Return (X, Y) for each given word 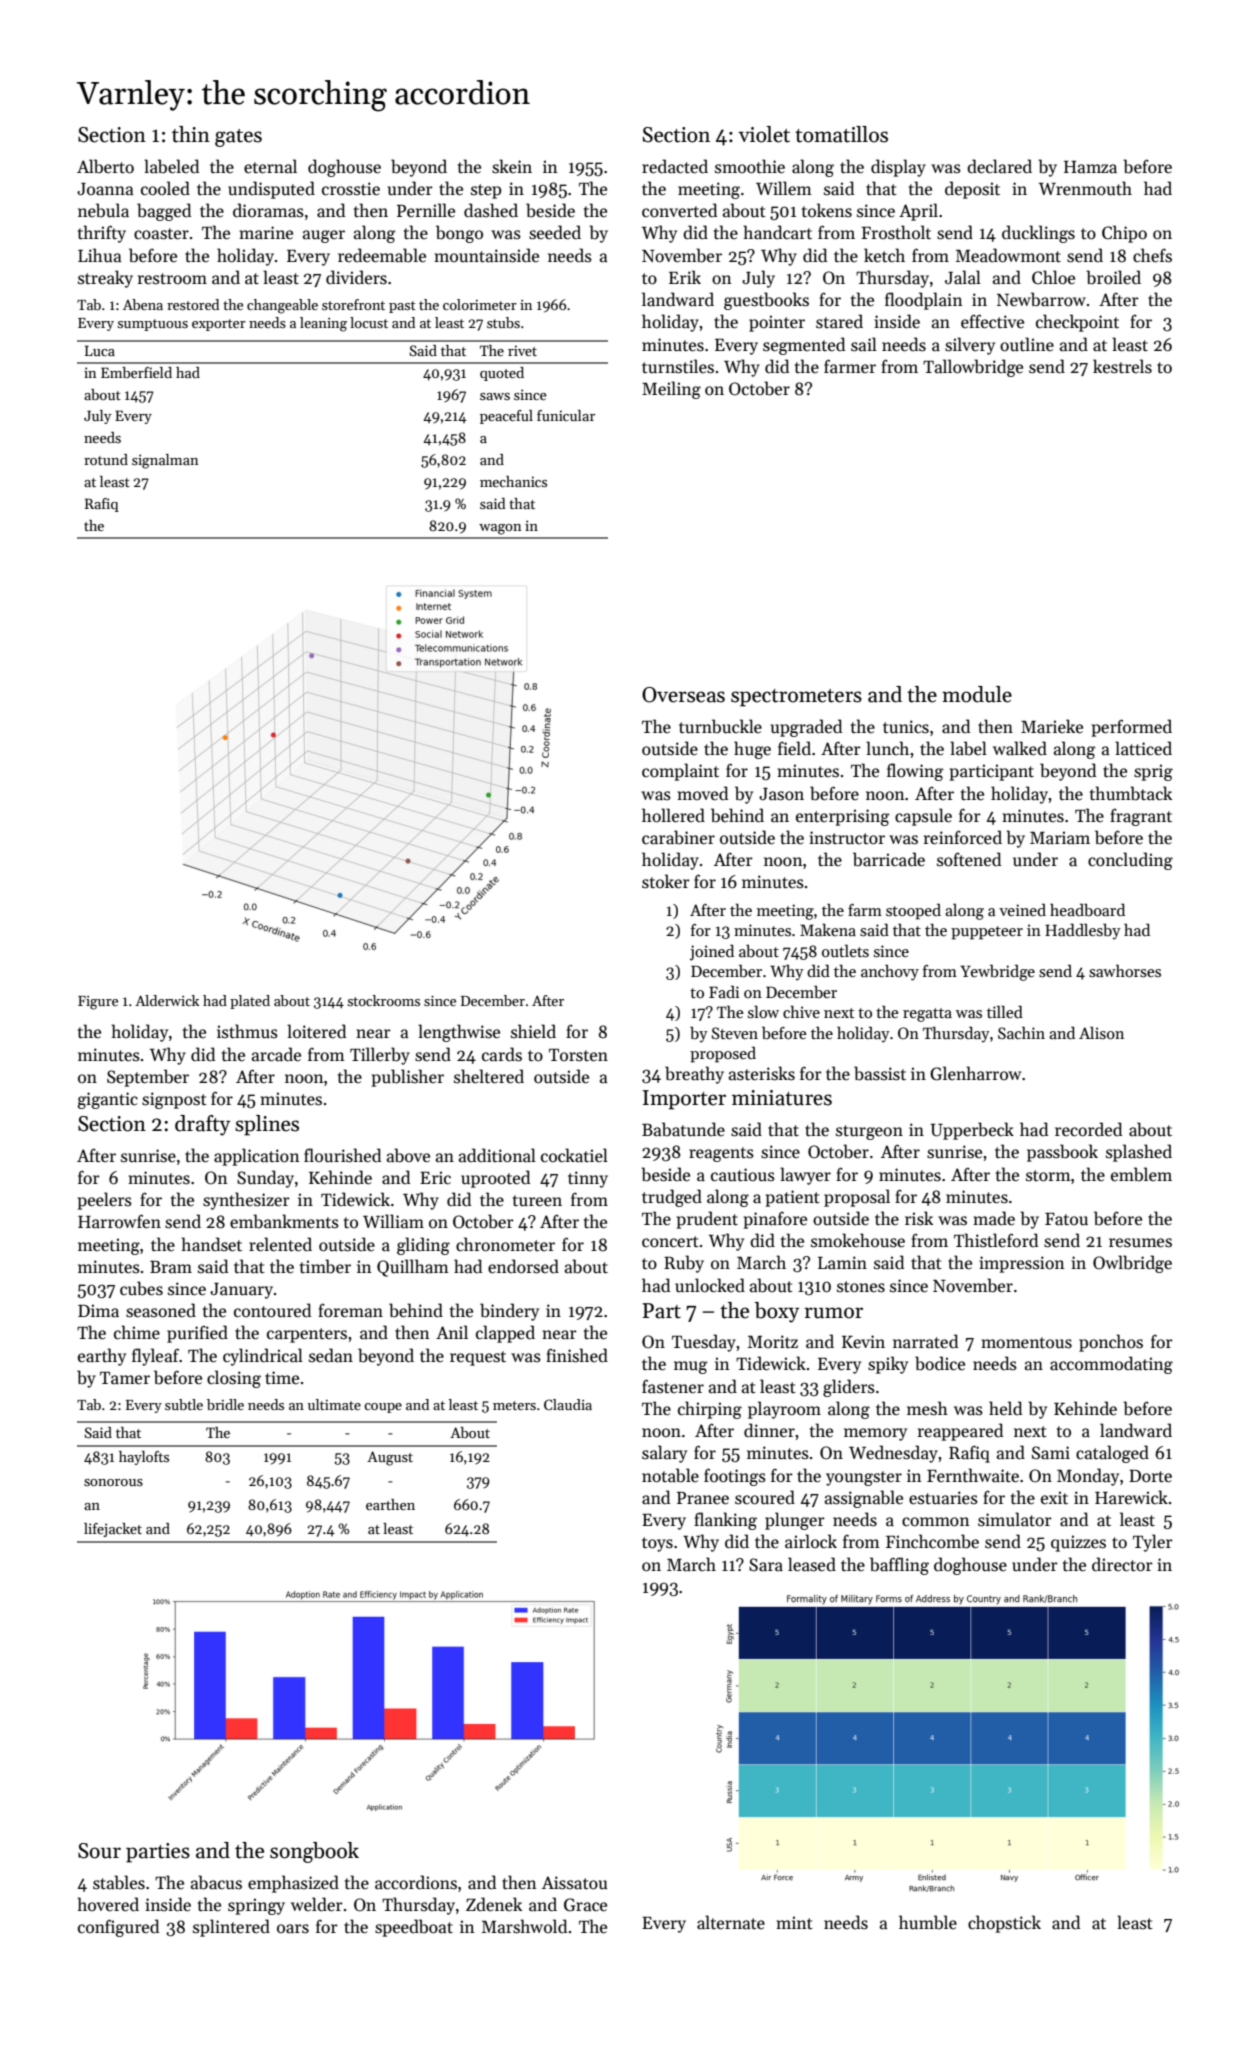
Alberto (105, 166)
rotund (106, 459)
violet (764, 134)
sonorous (113, 1482)
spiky (888, 1365)
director (1122, 1564)
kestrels (1122, 366)
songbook (314, 1852)
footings (735, 1477)
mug (691, 1367)
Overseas (683, 695)
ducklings (1038, 234)
